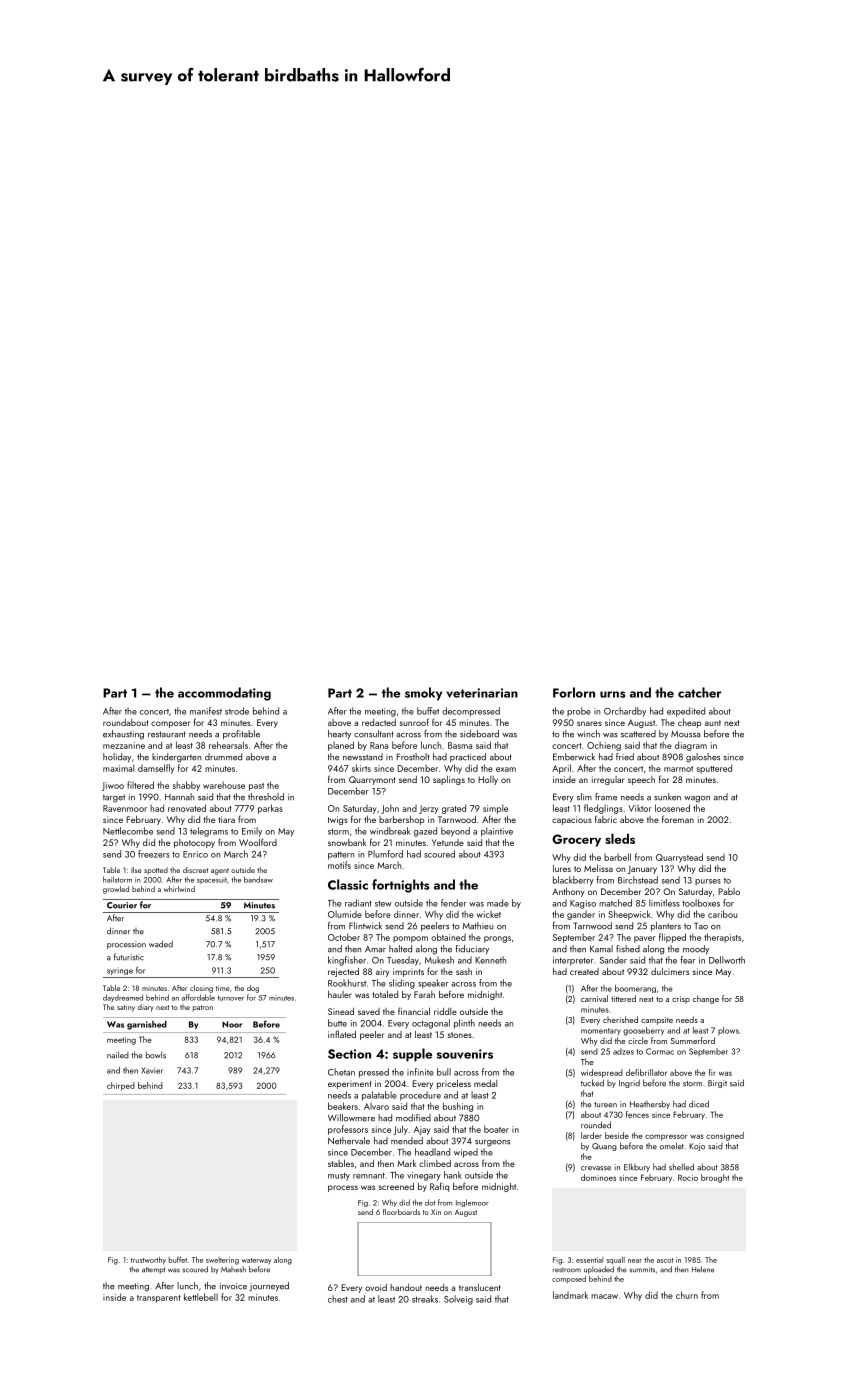 This image has height=1400, width=849. I want to click on time, so click(223, 988).
